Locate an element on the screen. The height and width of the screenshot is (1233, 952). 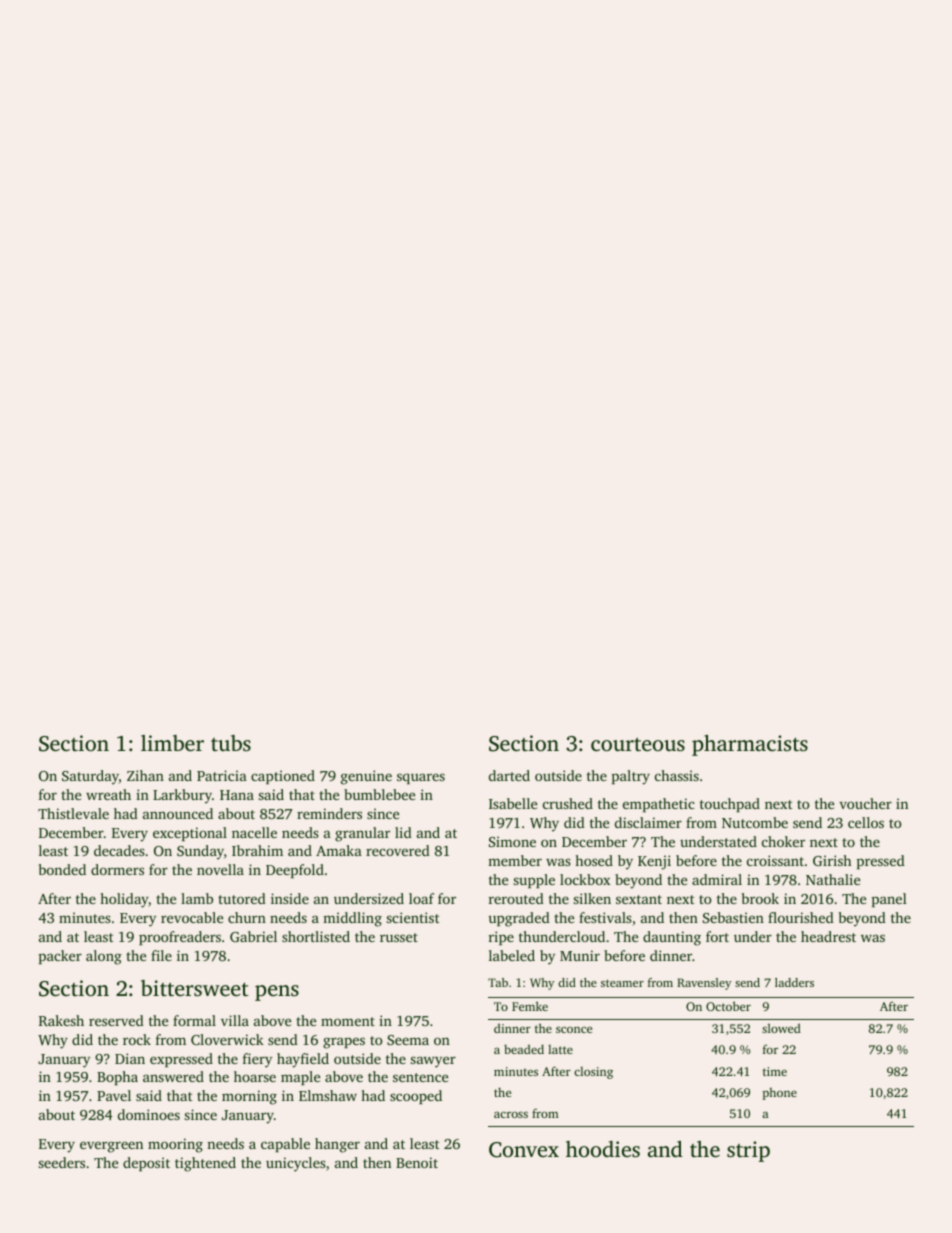
disclaimer is located at coordinates (648, 822).
